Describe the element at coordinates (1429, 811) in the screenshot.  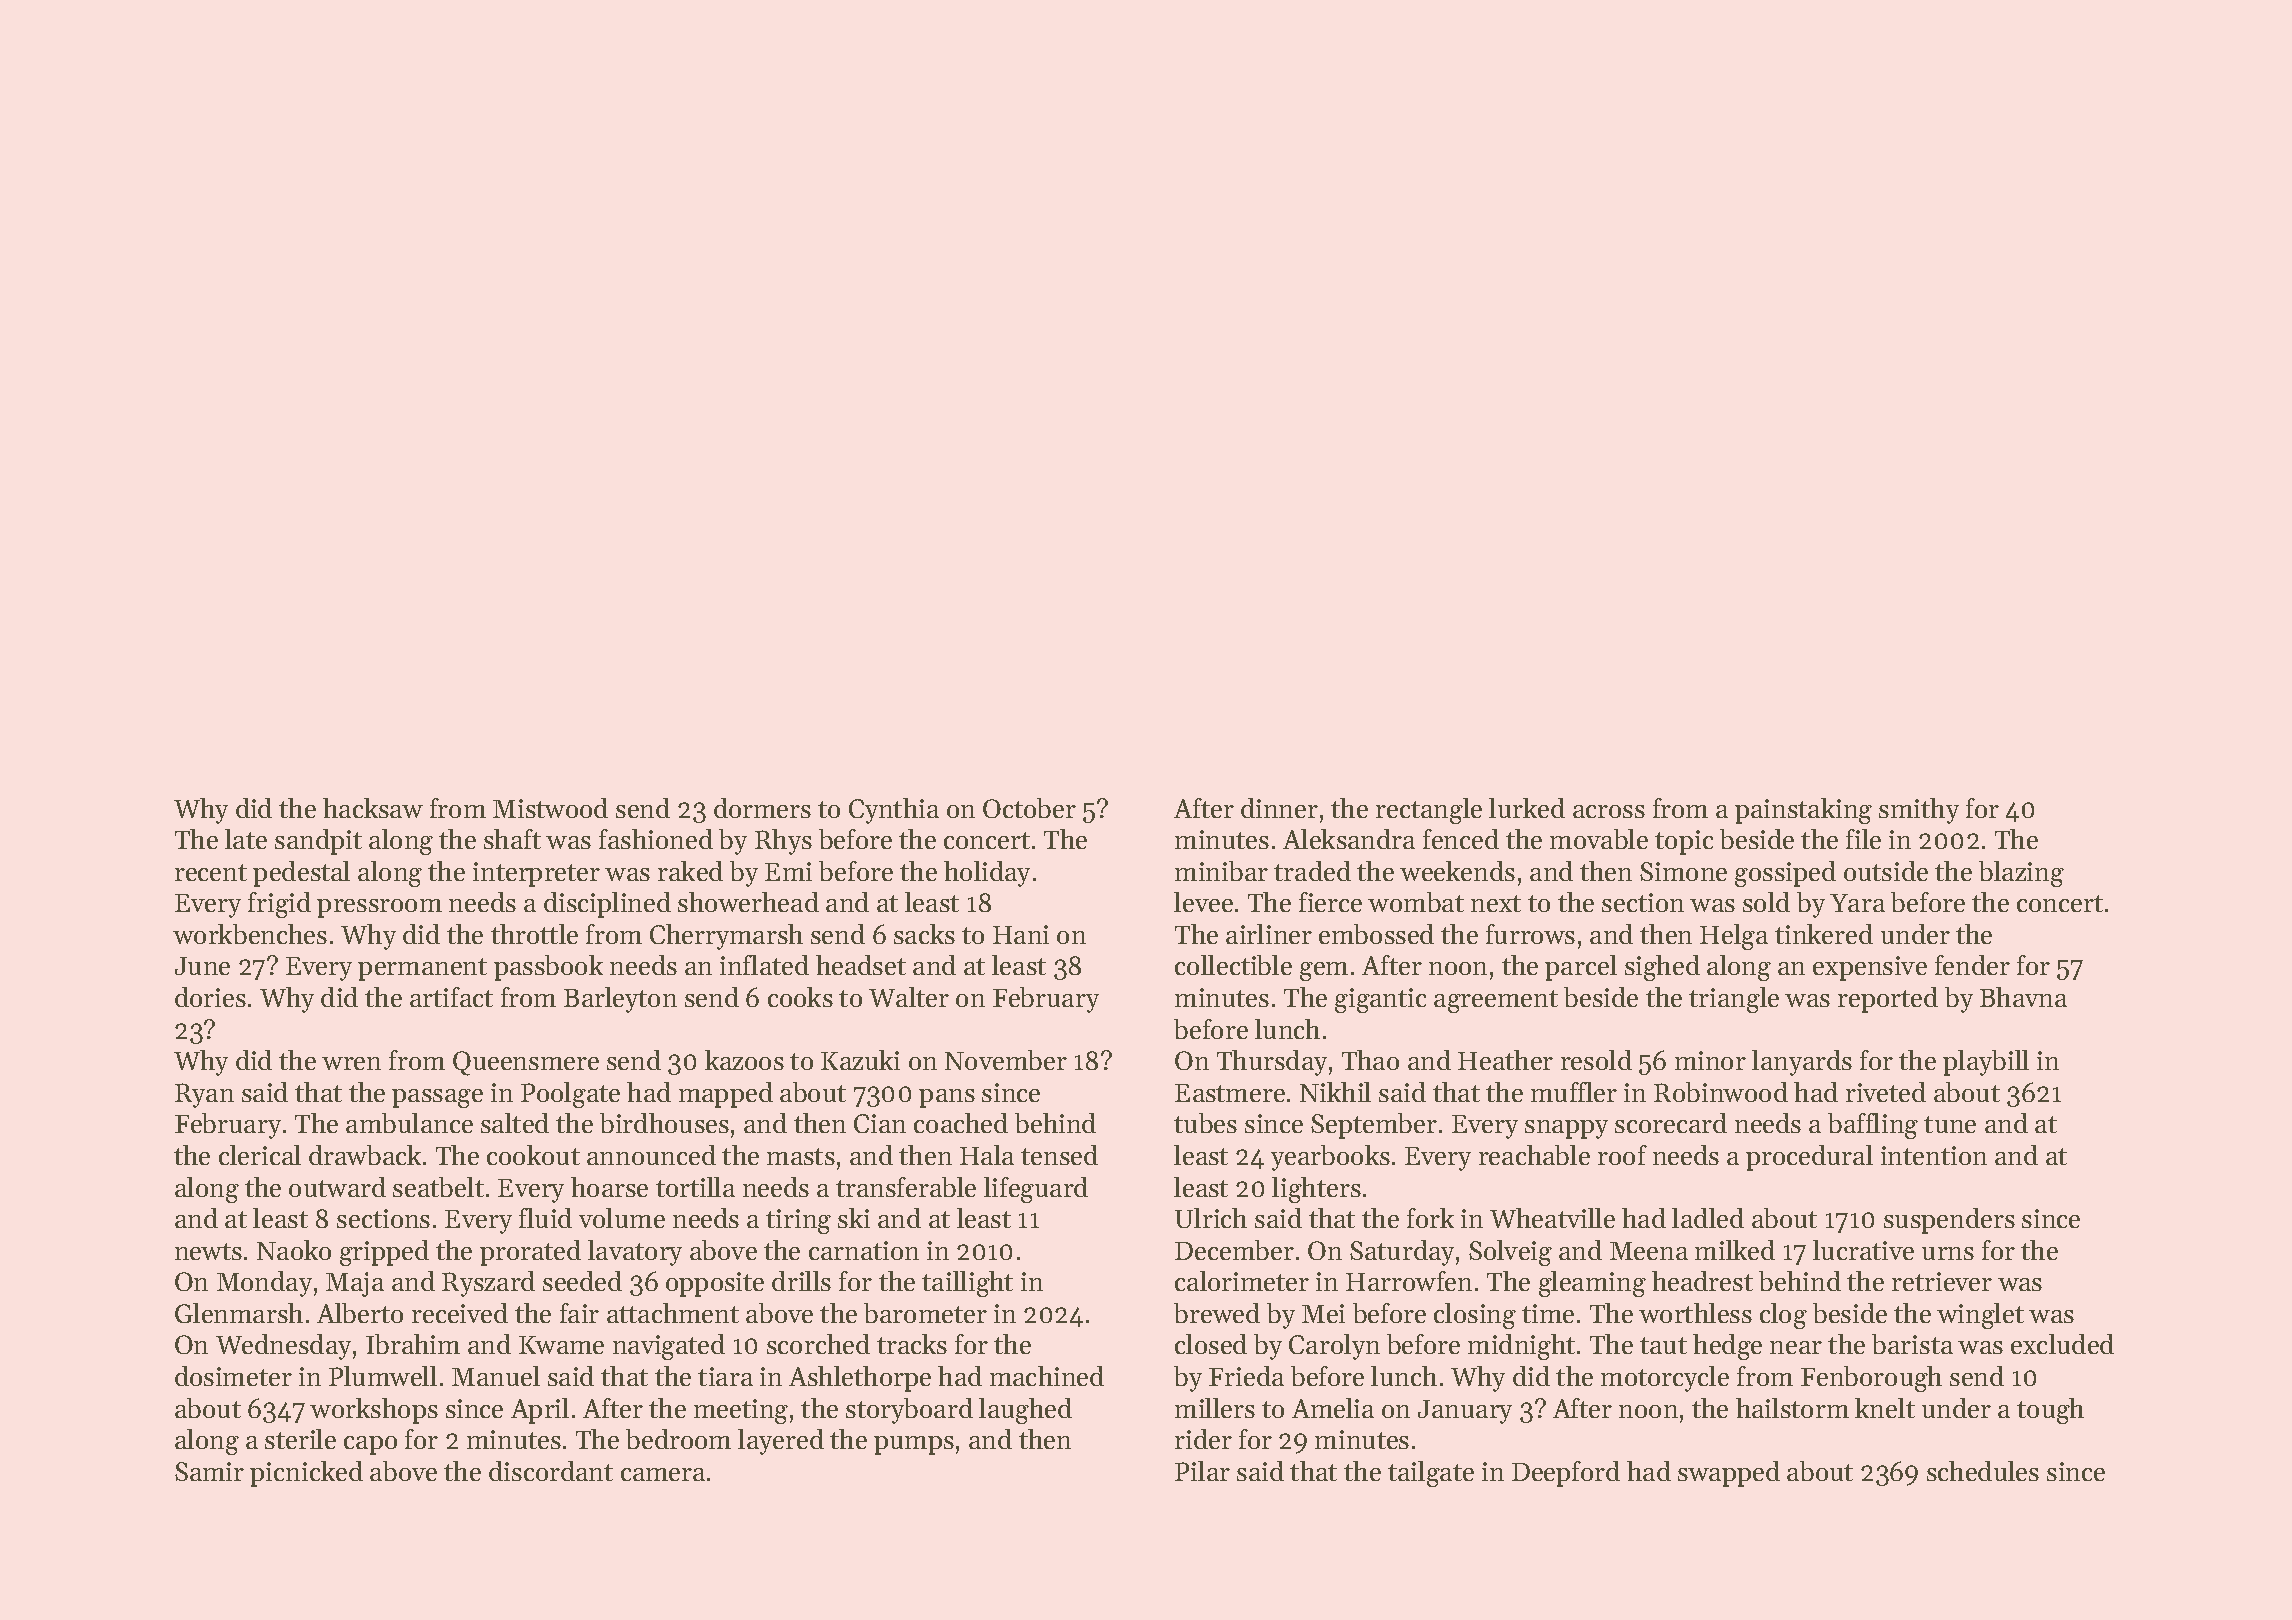
I see `rectangle` at that location.
